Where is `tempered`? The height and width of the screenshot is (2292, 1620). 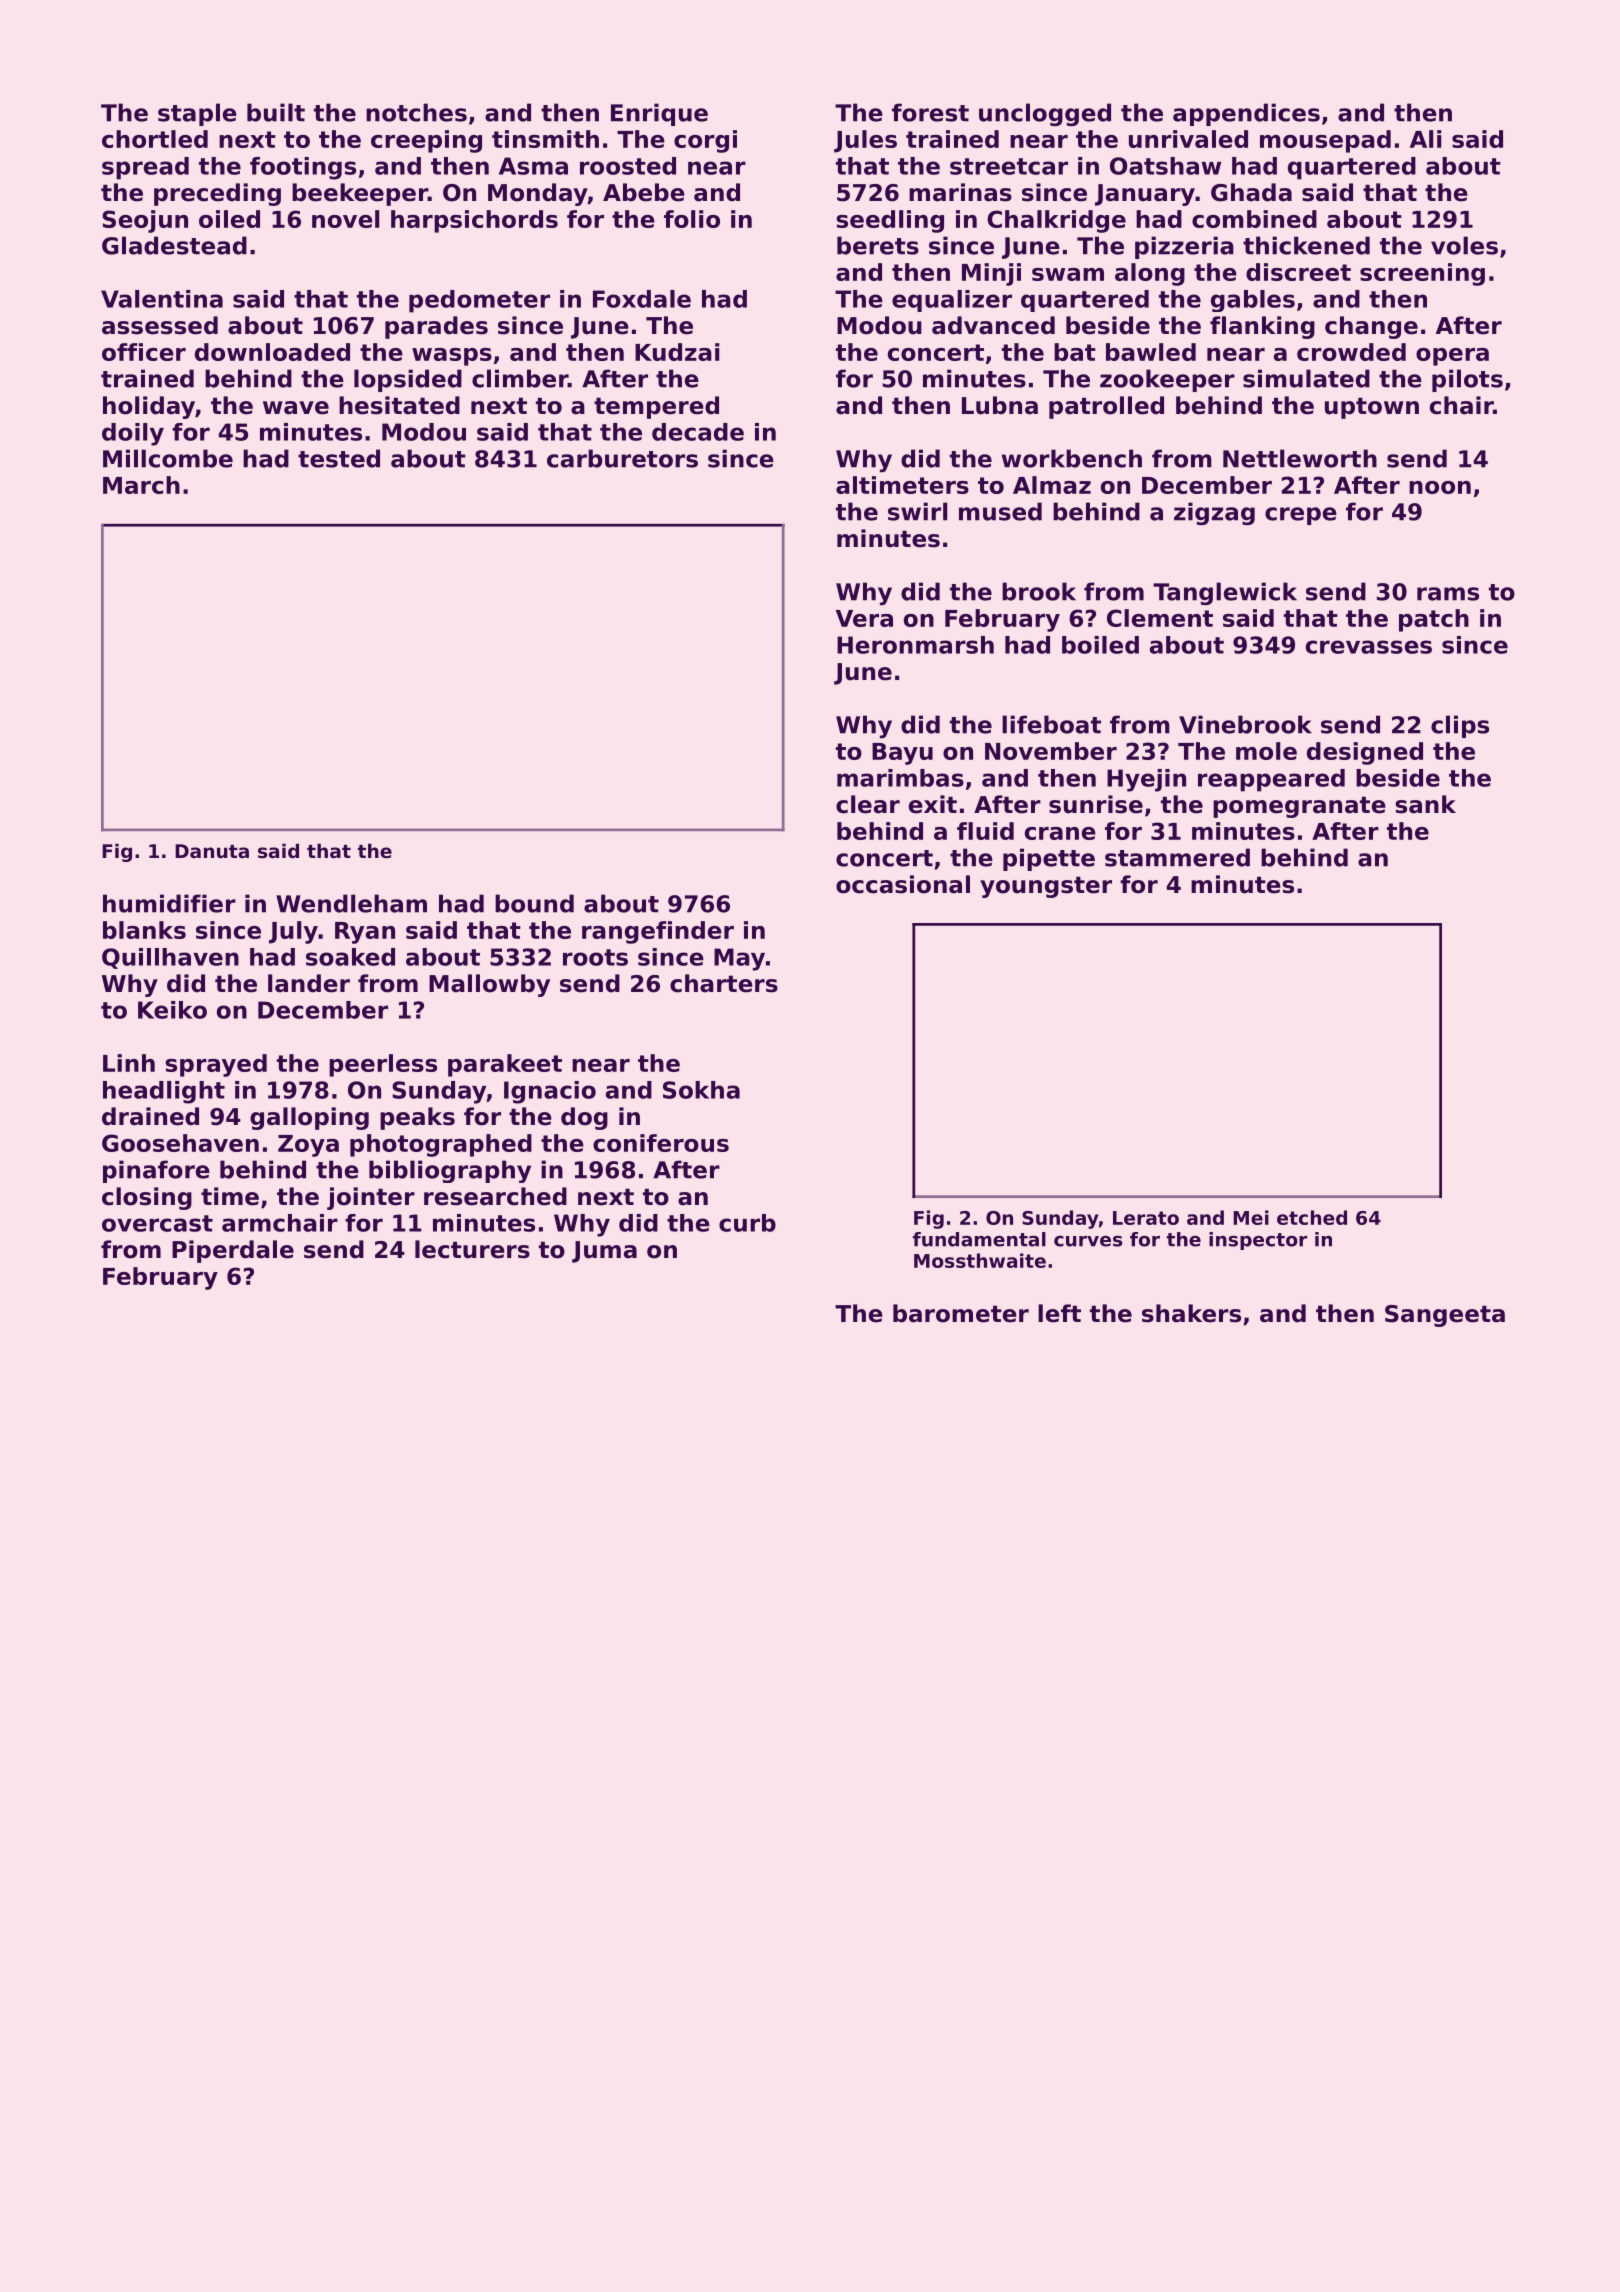
tempered is located at coordinates (656, 407).
